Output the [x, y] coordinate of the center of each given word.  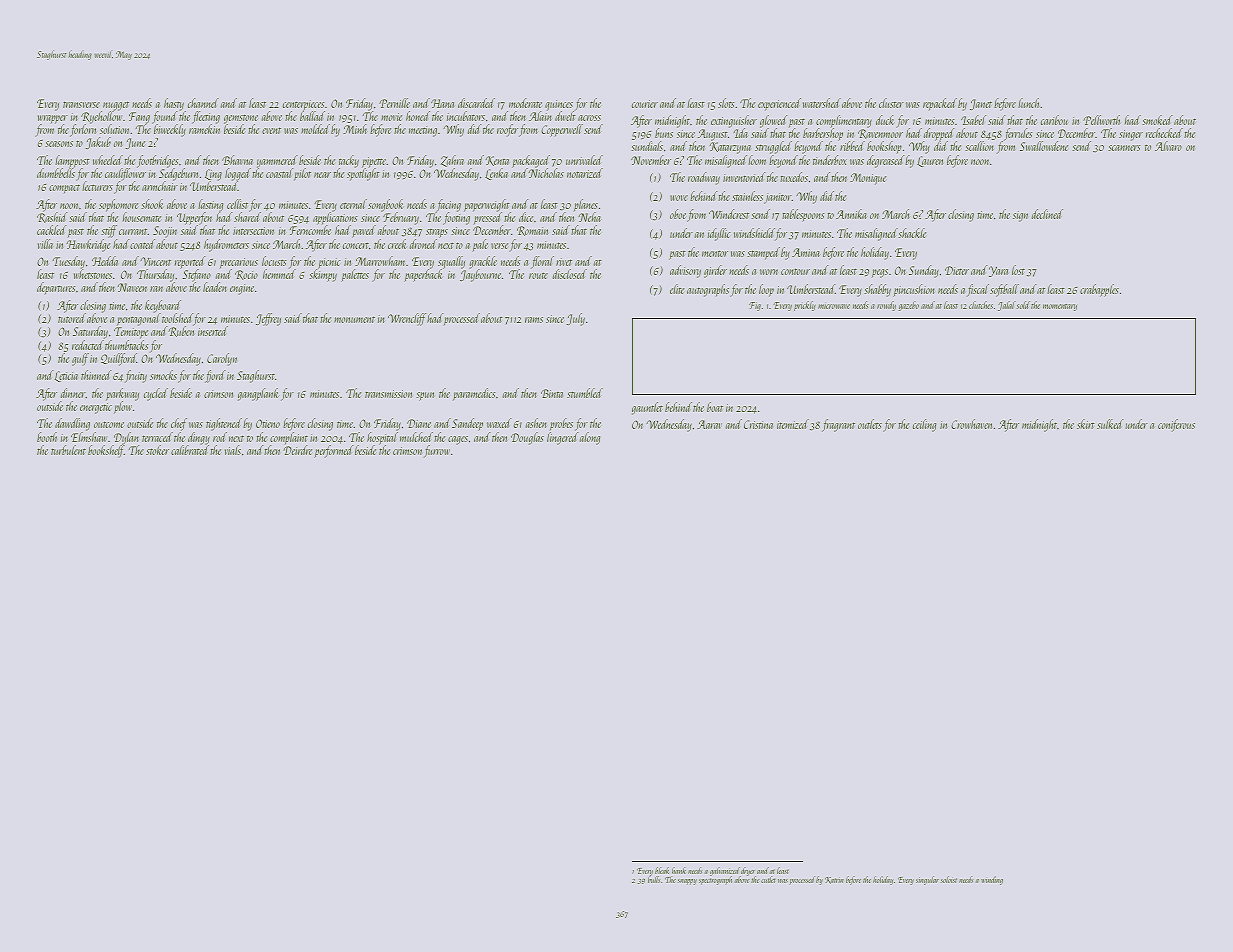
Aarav [709, 424]
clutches [981, 305]
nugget [116, 106]
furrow [437, 451]
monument [354, 319]
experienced [779, 104]
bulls [654, 879]
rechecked [1164, 133]
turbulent [68, 450]
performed [333, 451]
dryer [748, 871]
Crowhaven [971, 424]
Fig [755, 306]
